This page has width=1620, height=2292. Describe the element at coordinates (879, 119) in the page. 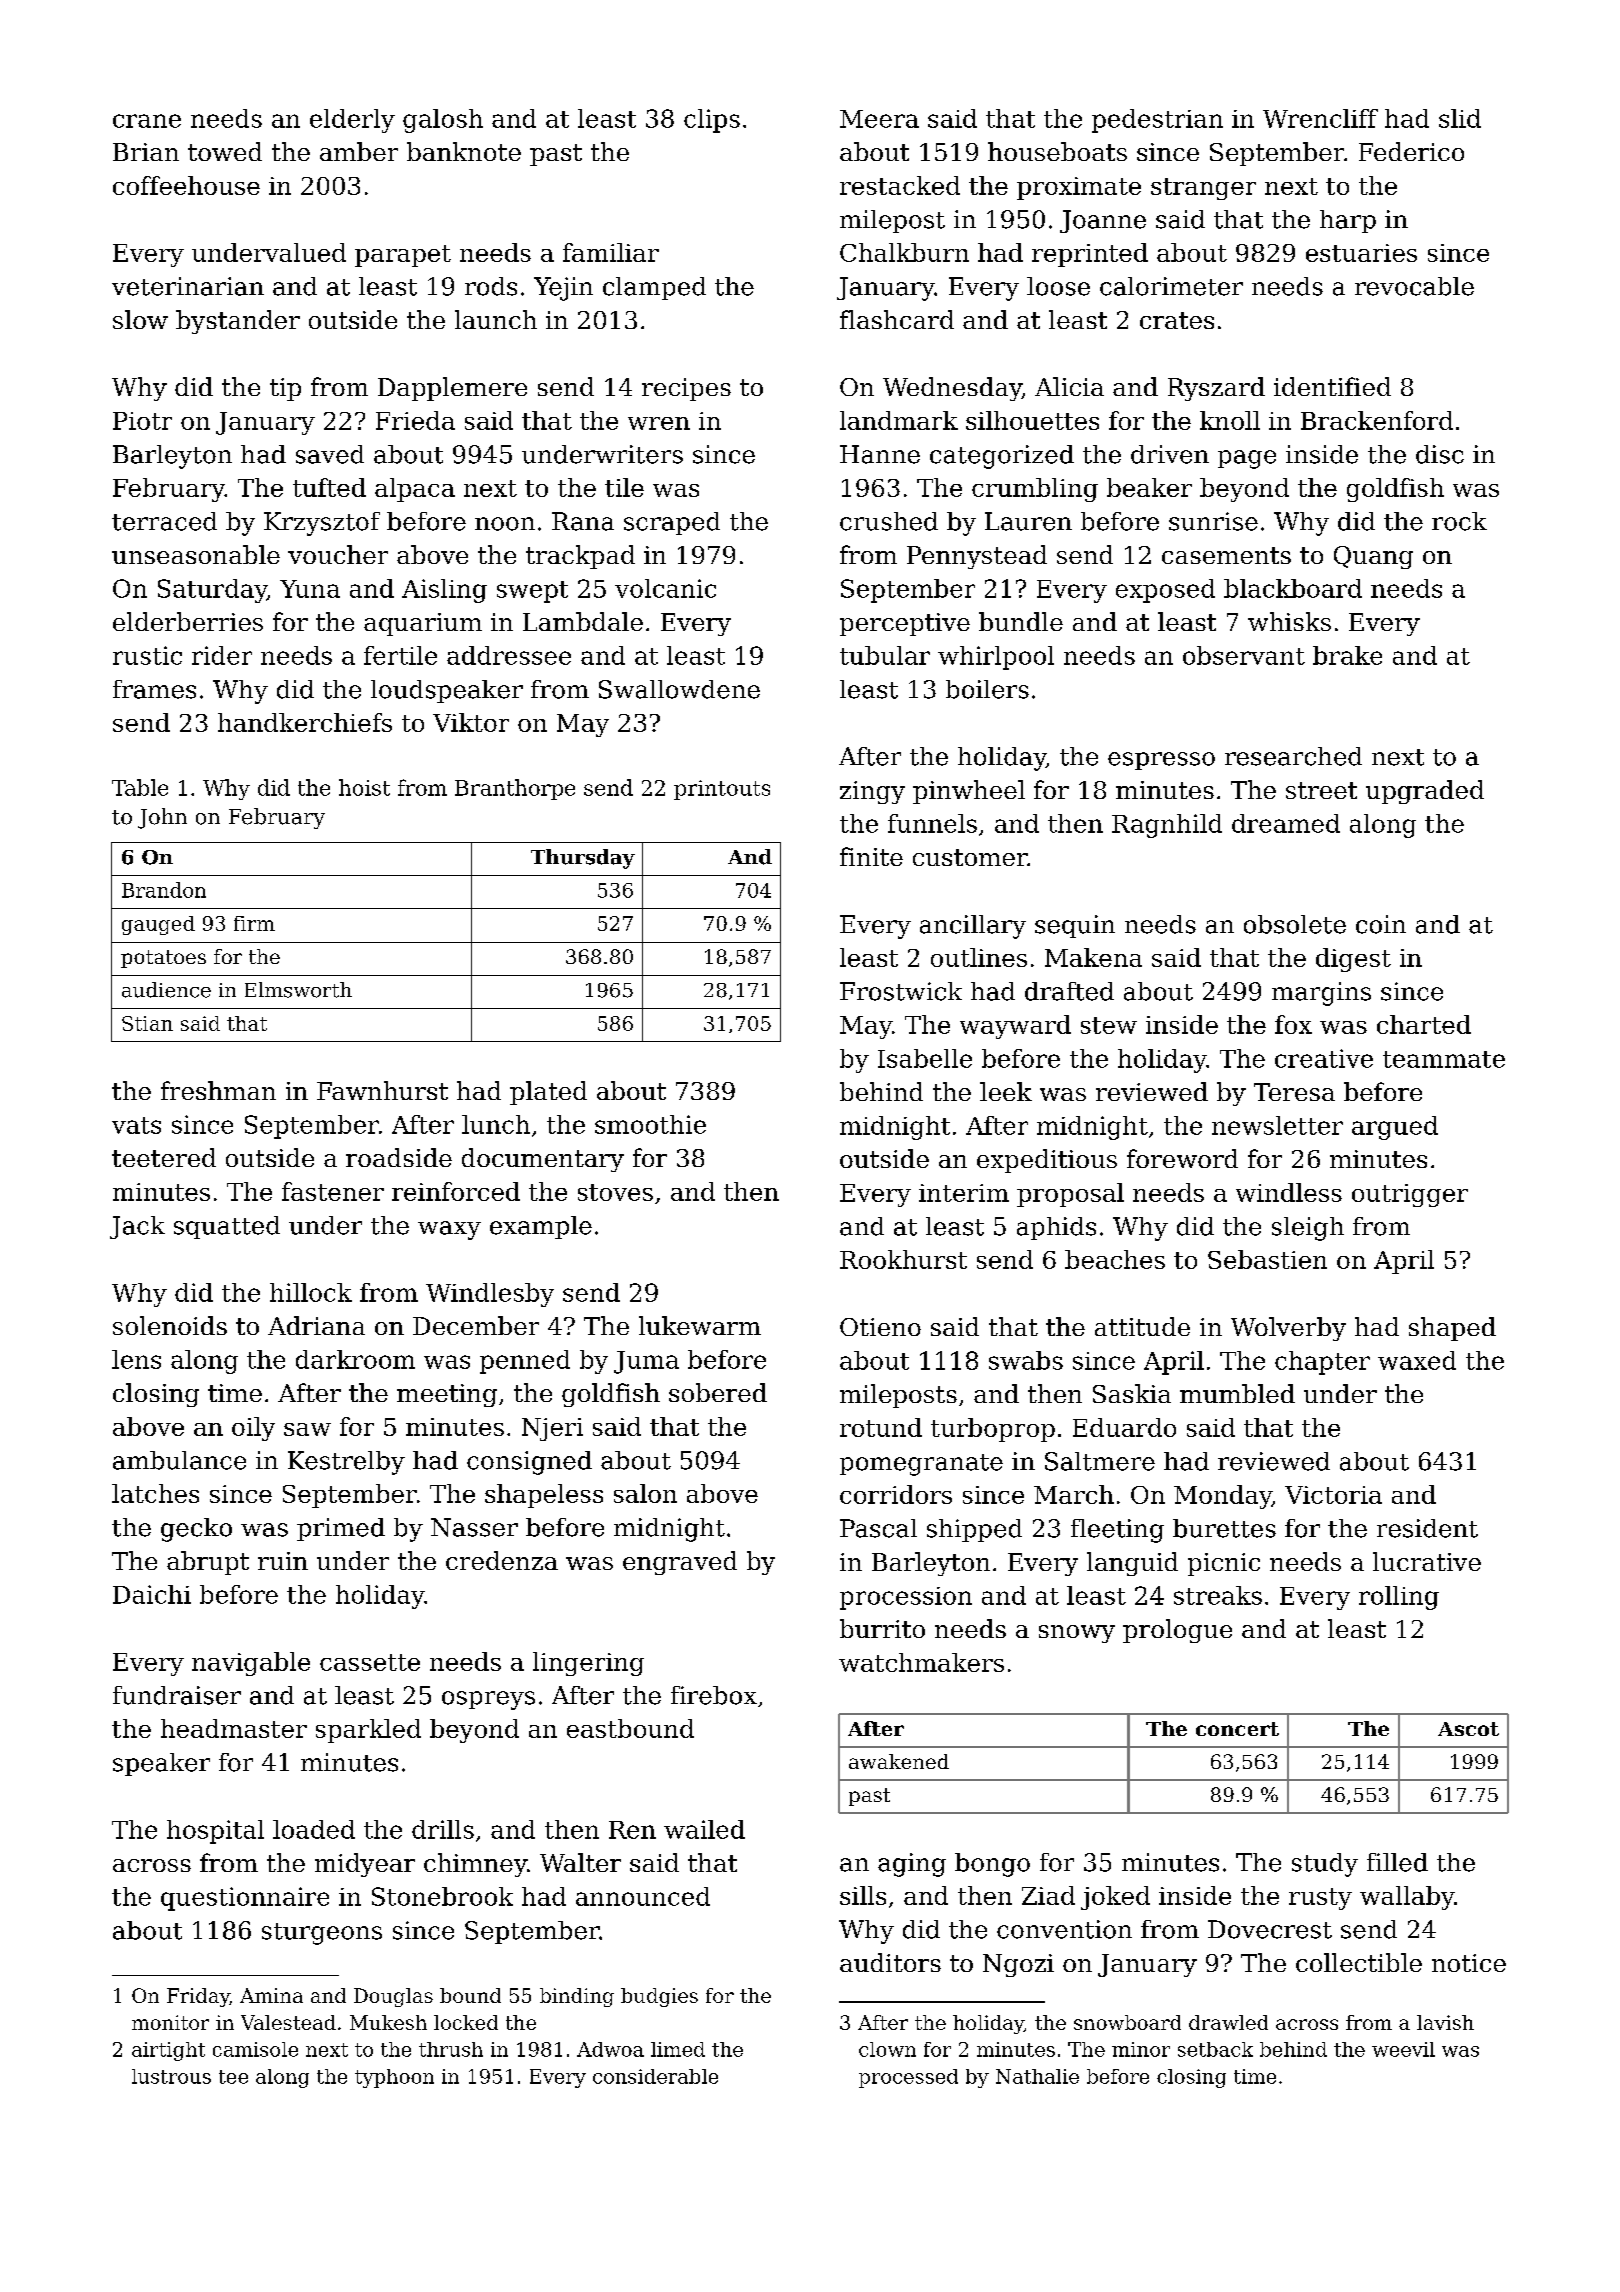

I see `Meera` at that location.
